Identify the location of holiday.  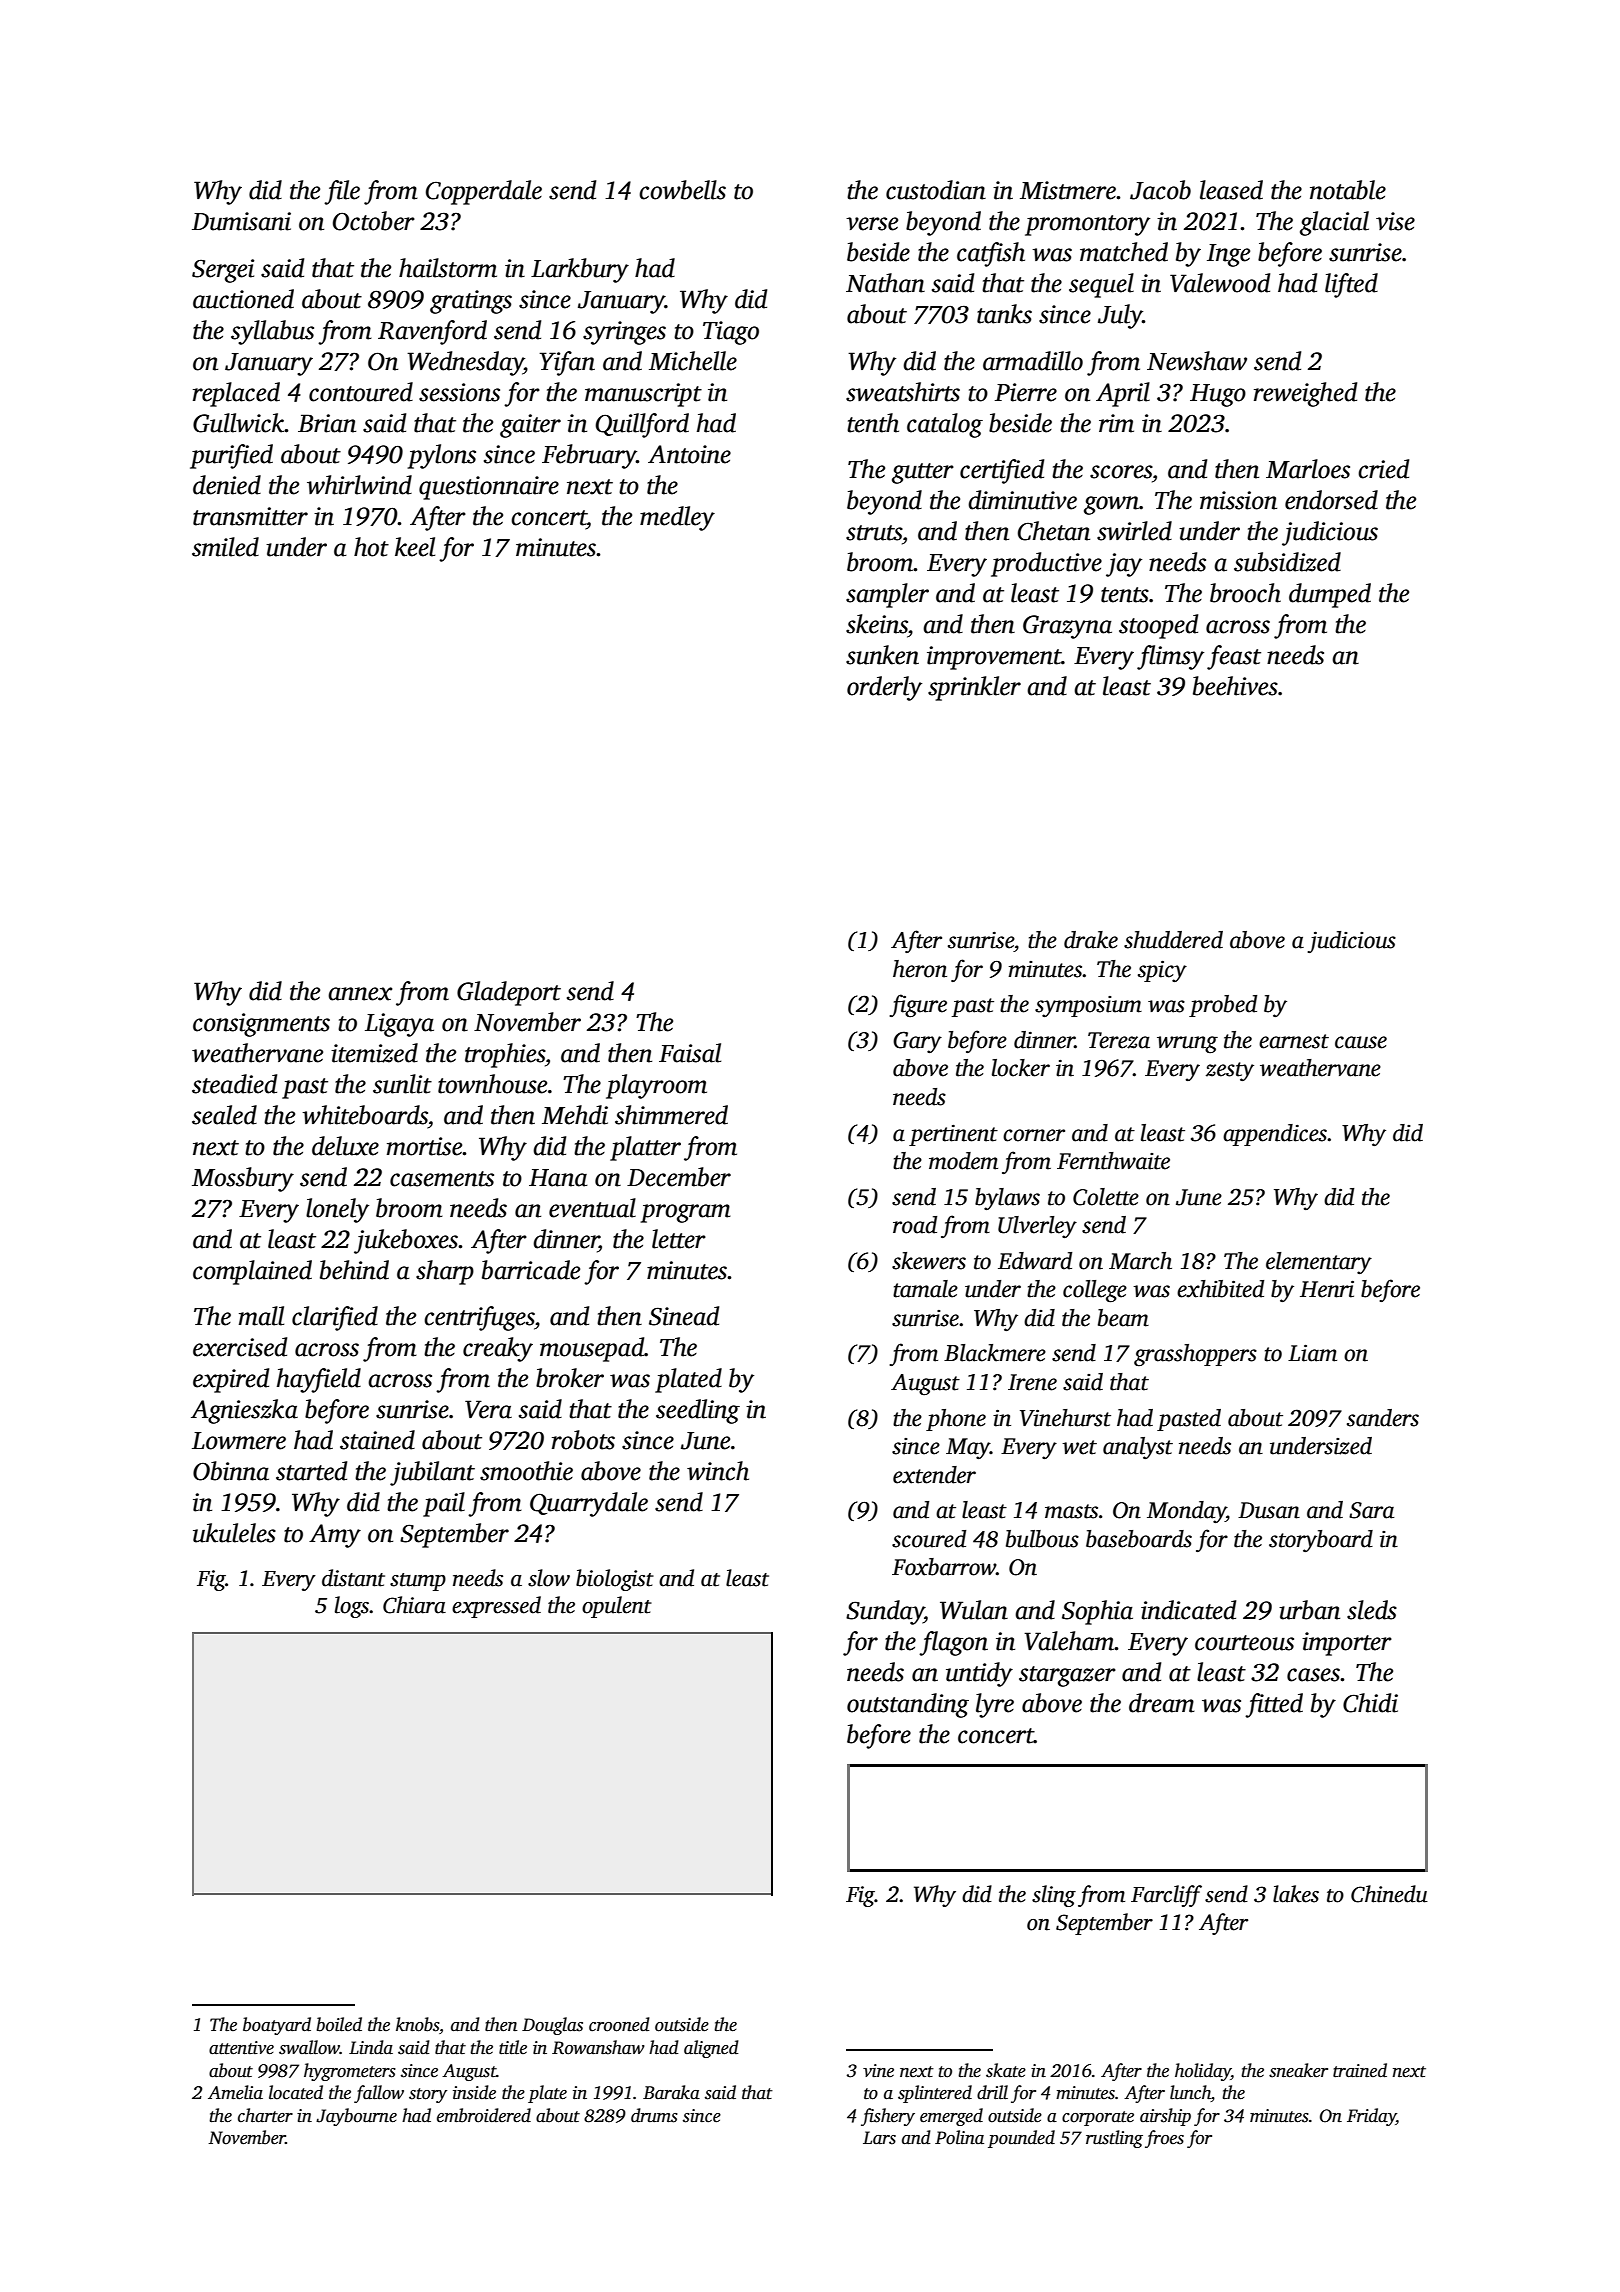
(1203, 2072).
